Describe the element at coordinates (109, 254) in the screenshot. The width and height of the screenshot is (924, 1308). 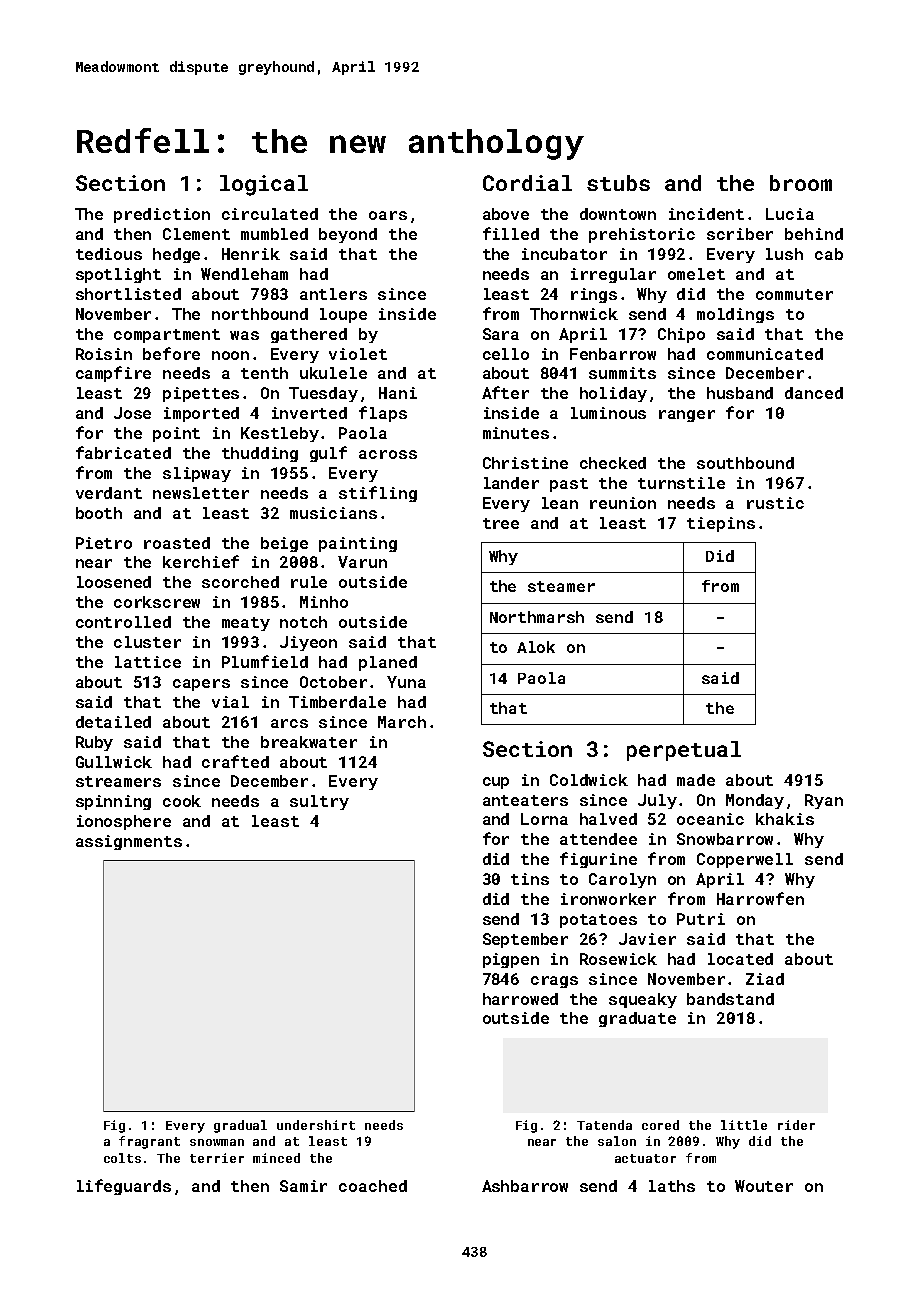
I see `tedious` at that location.
